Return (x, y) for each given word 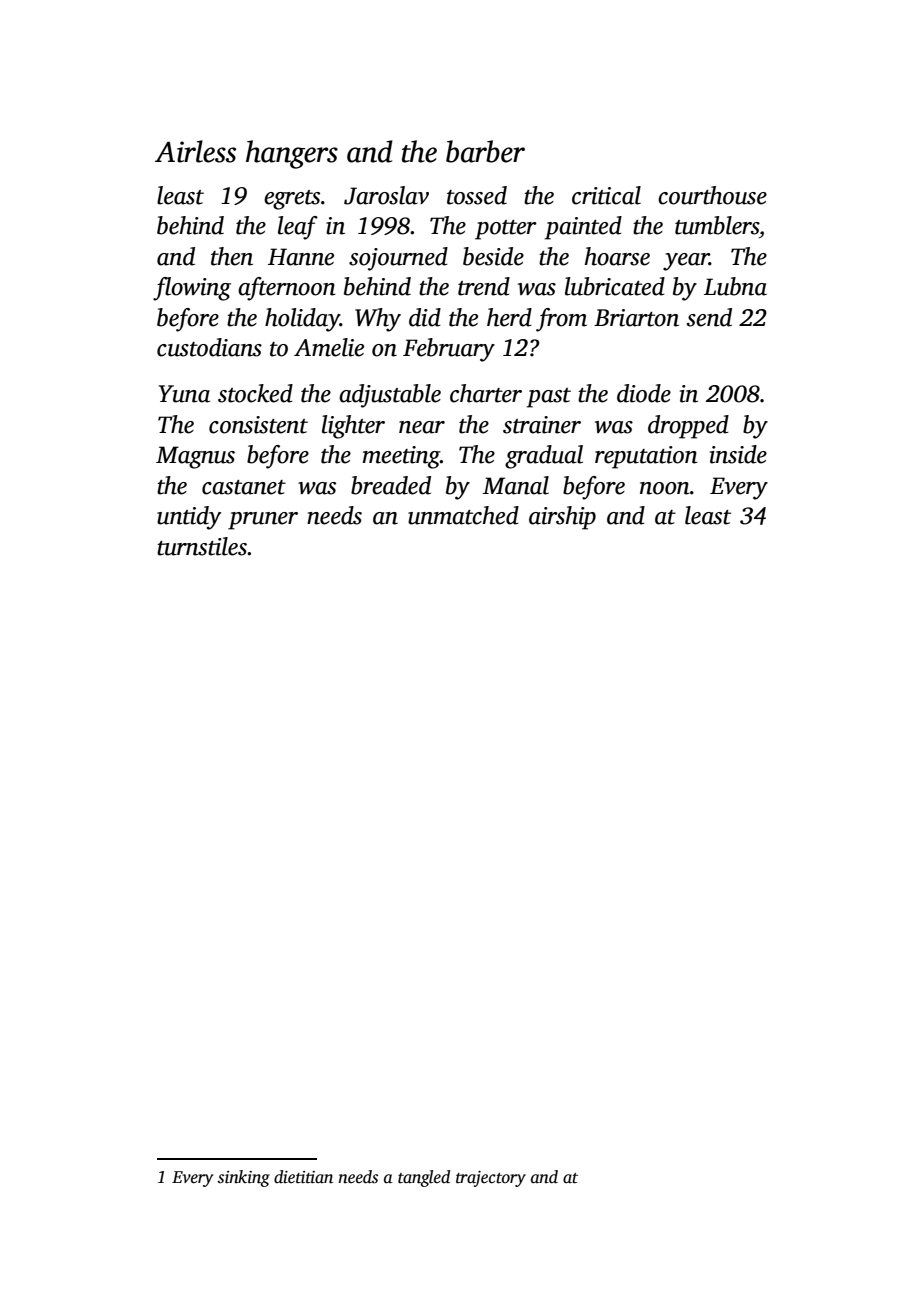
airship (562, 518)
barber (485, 151)
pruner (263, 521)
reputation (646, 457)
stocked (255, 393)
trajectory (491, 1179)
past (549, 398)
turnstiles (202, 546)
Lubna (735, 286)
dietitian (303, 1177)
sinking (244, 1178)
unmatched (463, 515)
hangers (292, 154)
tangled (424, 1178)
